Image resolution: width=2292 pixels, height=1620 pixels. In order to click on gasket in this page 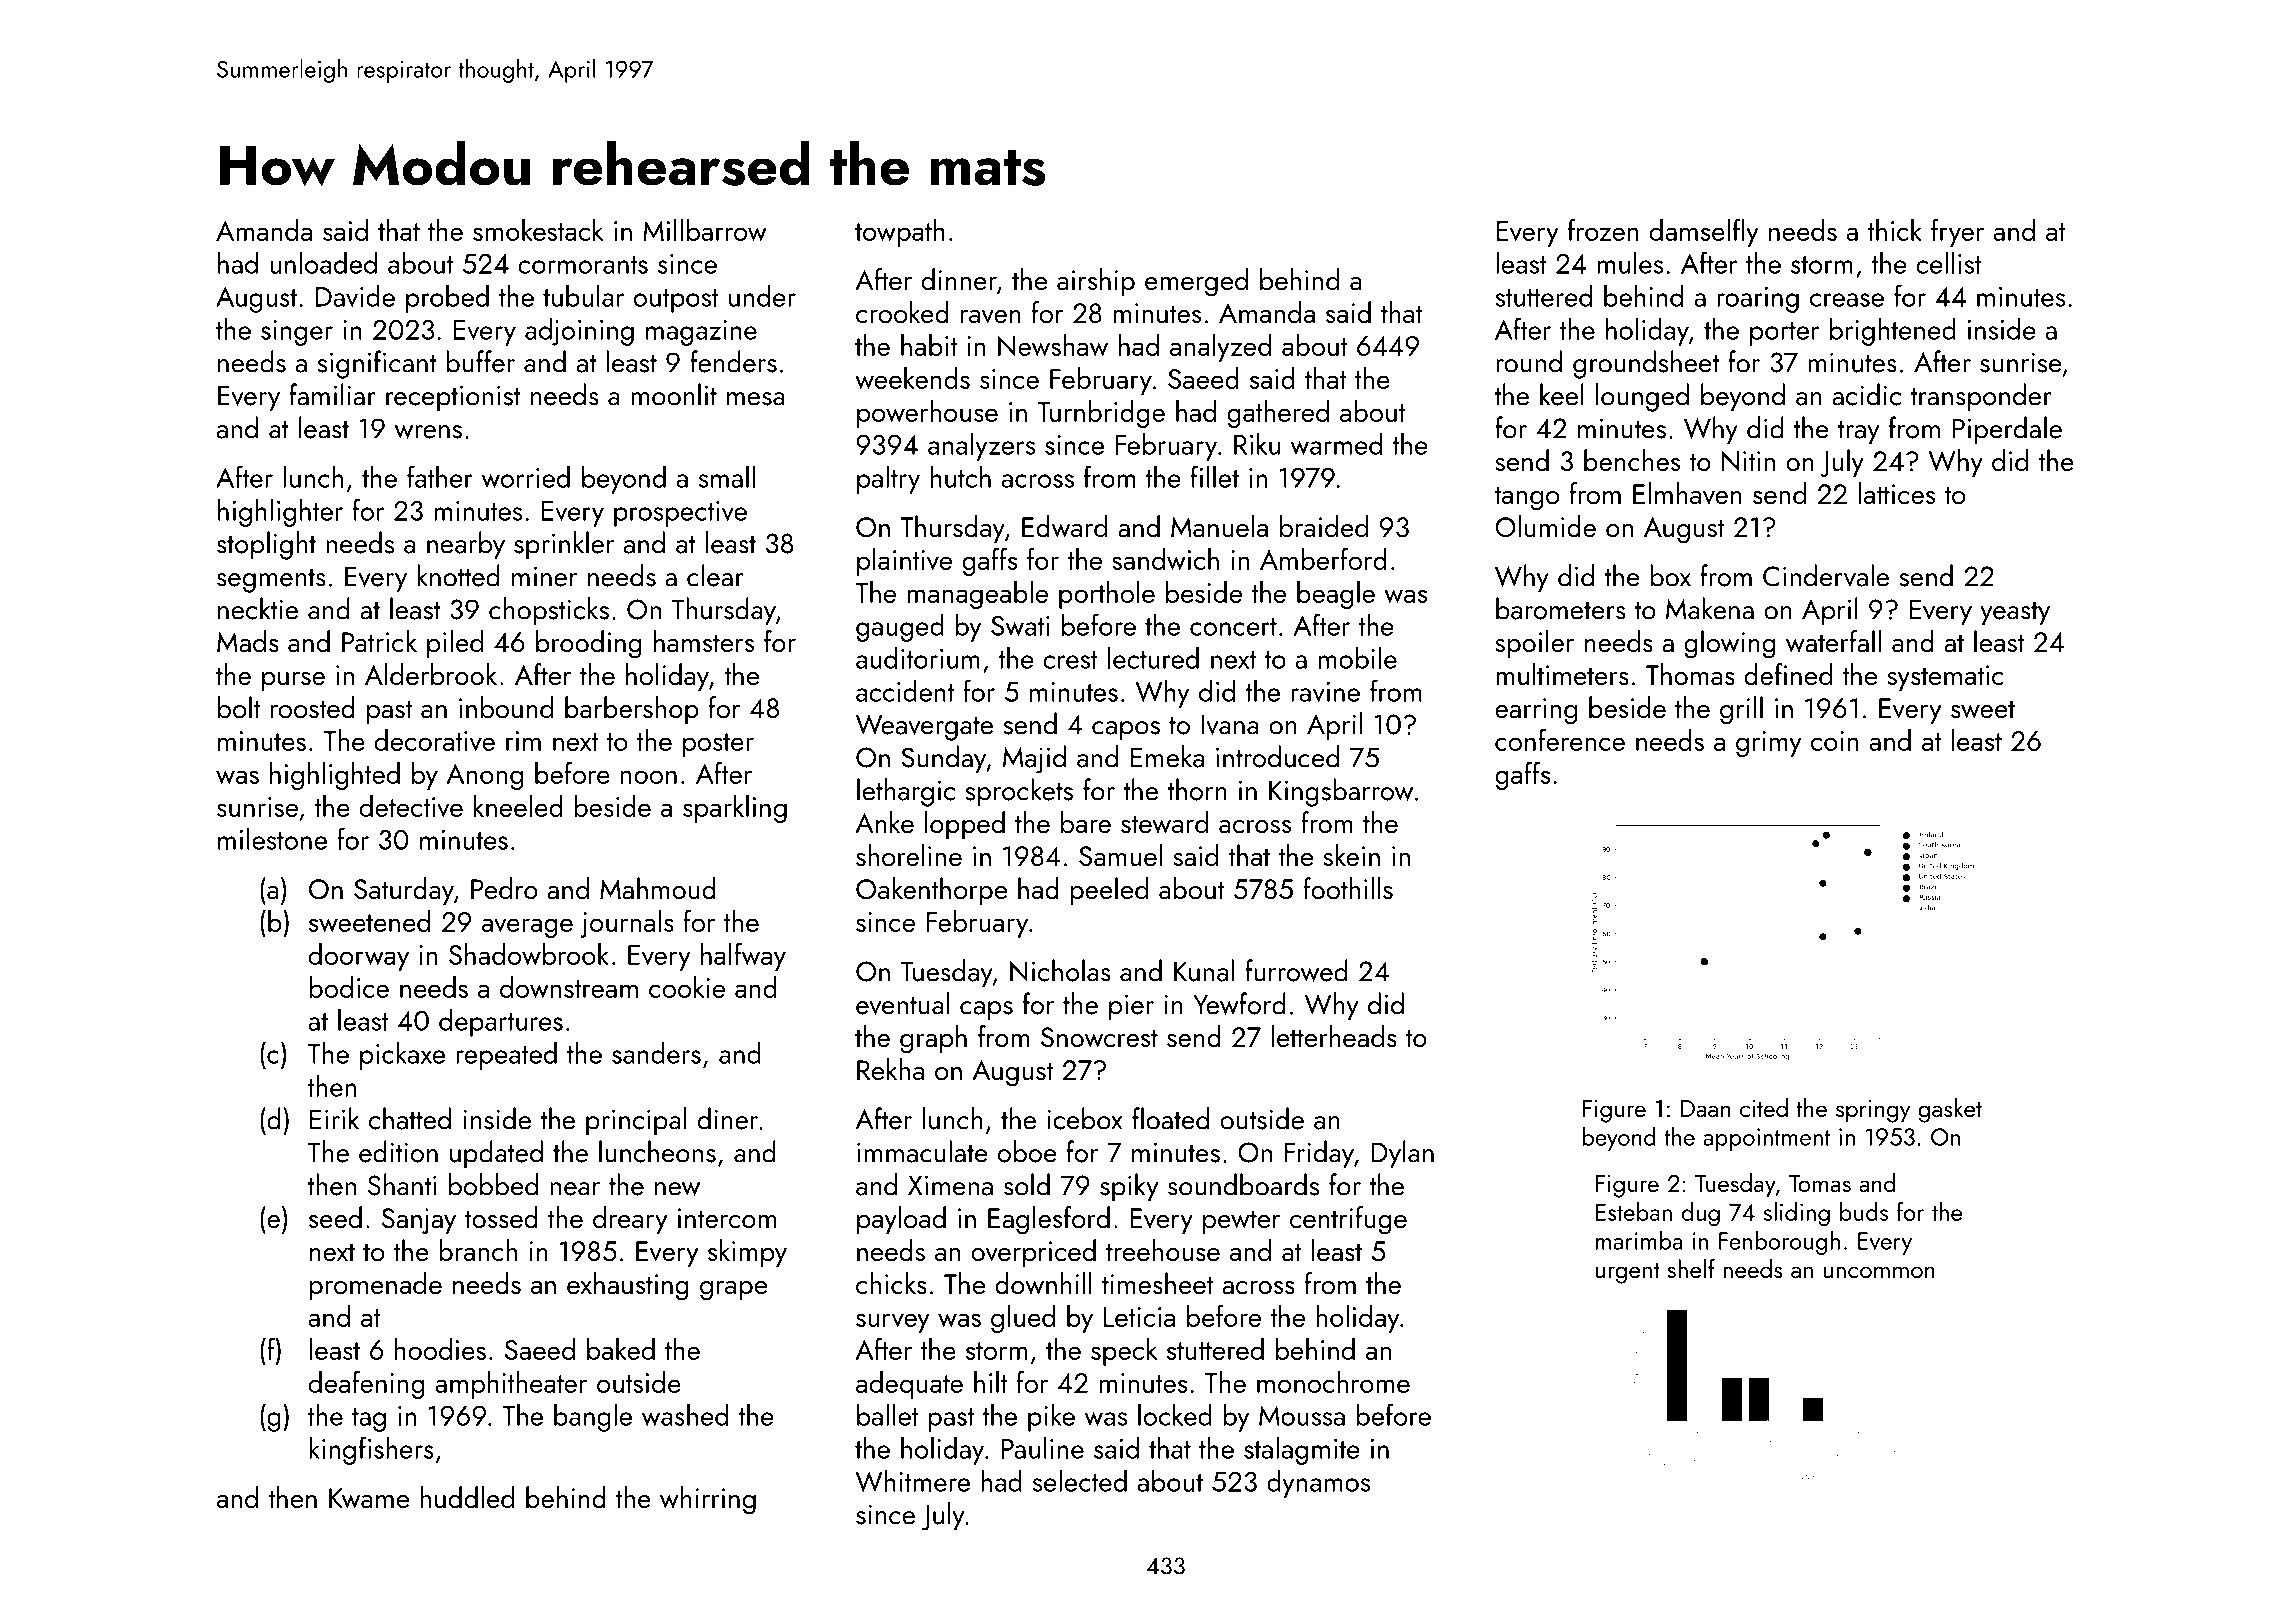, I will do `click(1950, 1110)`.
